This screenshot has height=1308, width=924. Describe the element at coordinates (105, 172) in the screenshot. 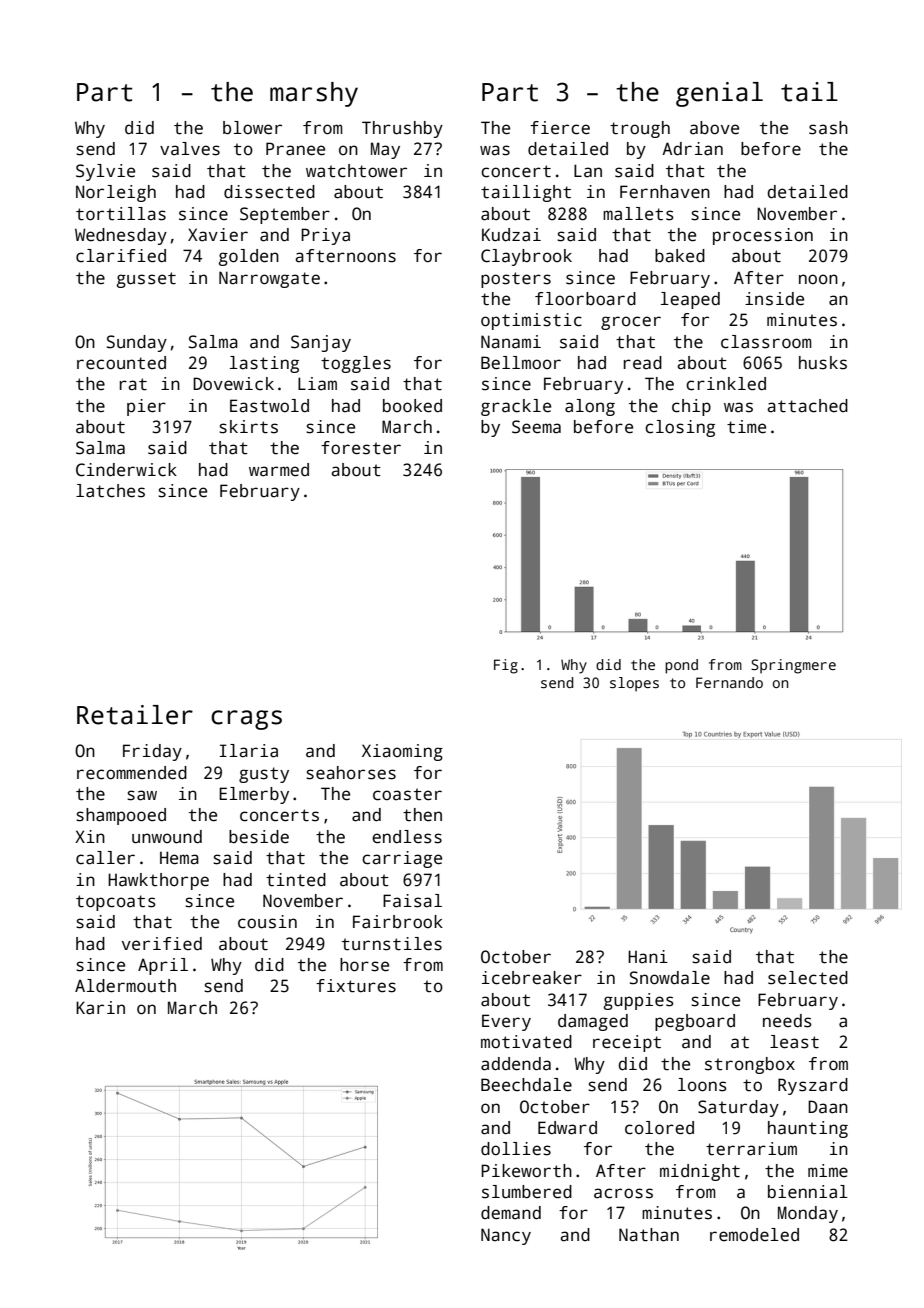

I see `Sylvie` at that location.
